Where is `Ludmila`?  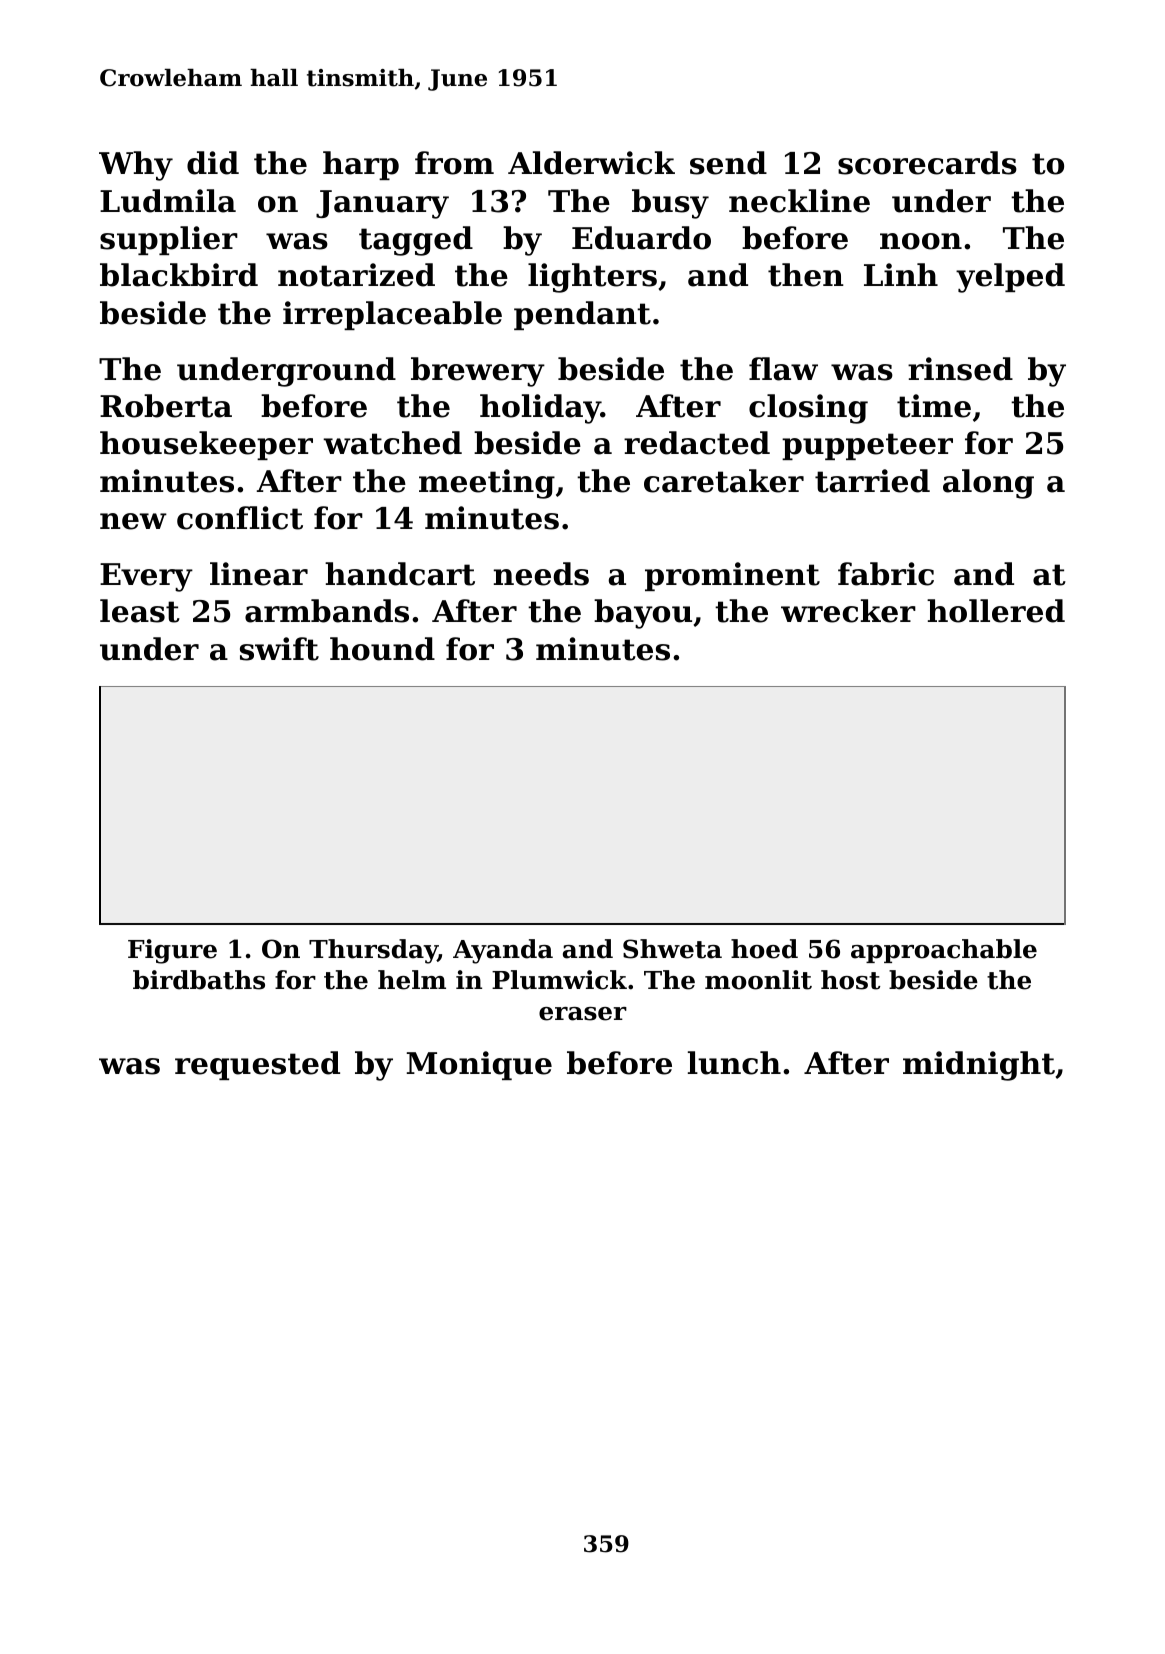 Ludmila is located at coordinates (168, 201).
